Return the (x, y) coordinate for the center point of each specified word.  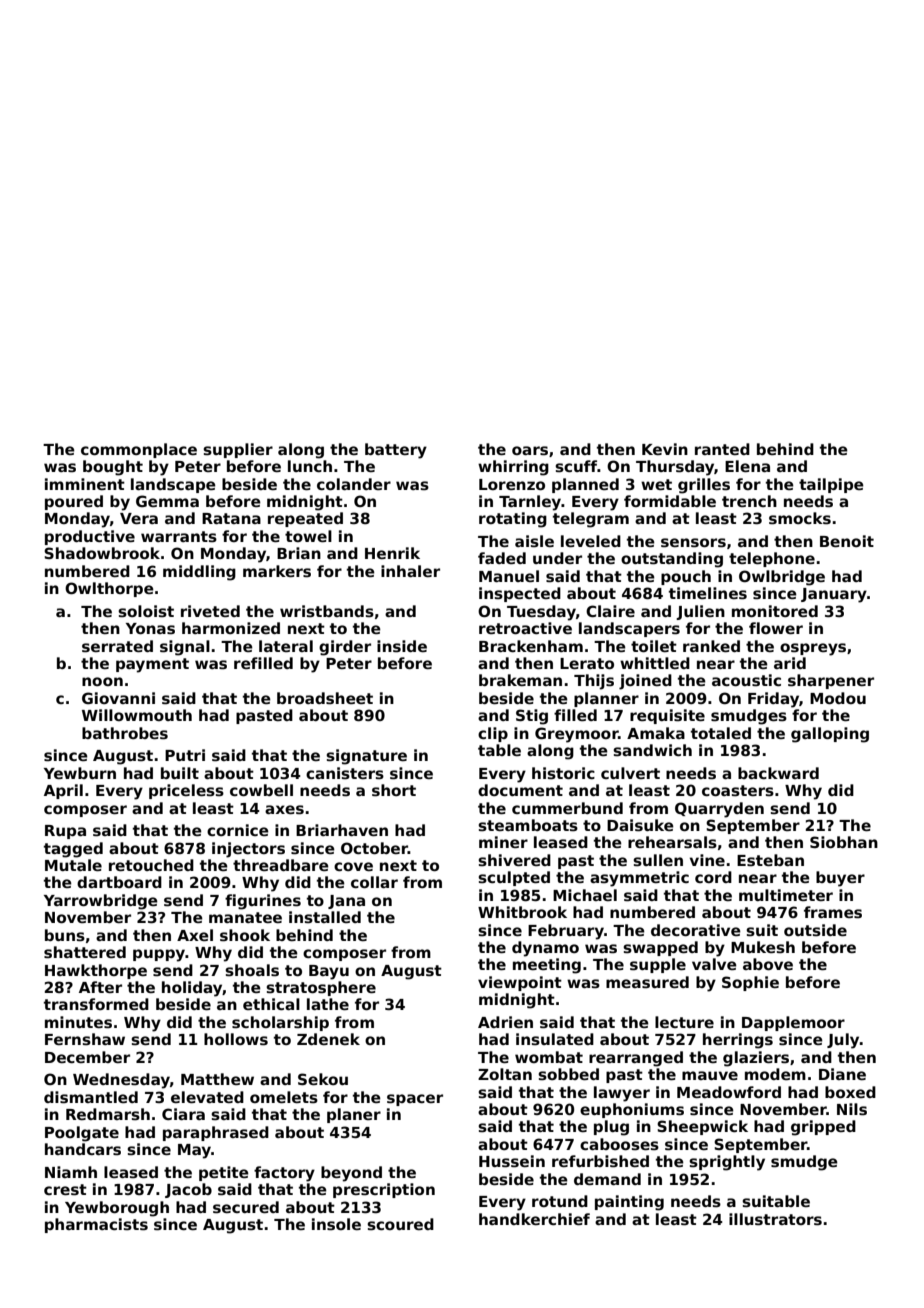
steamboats (528, 825)
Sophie (750, 983)
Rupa (65, 832)
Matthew (217, 1079)
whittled (655, 663)
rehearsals (672, 842)
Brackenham (531, 646)
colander (354, 484)
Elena (747, 466)
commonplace (139, 450)
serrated (117, 646)
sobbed (568, 1074)
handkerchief (534, 1219)
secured (246, 1207)
